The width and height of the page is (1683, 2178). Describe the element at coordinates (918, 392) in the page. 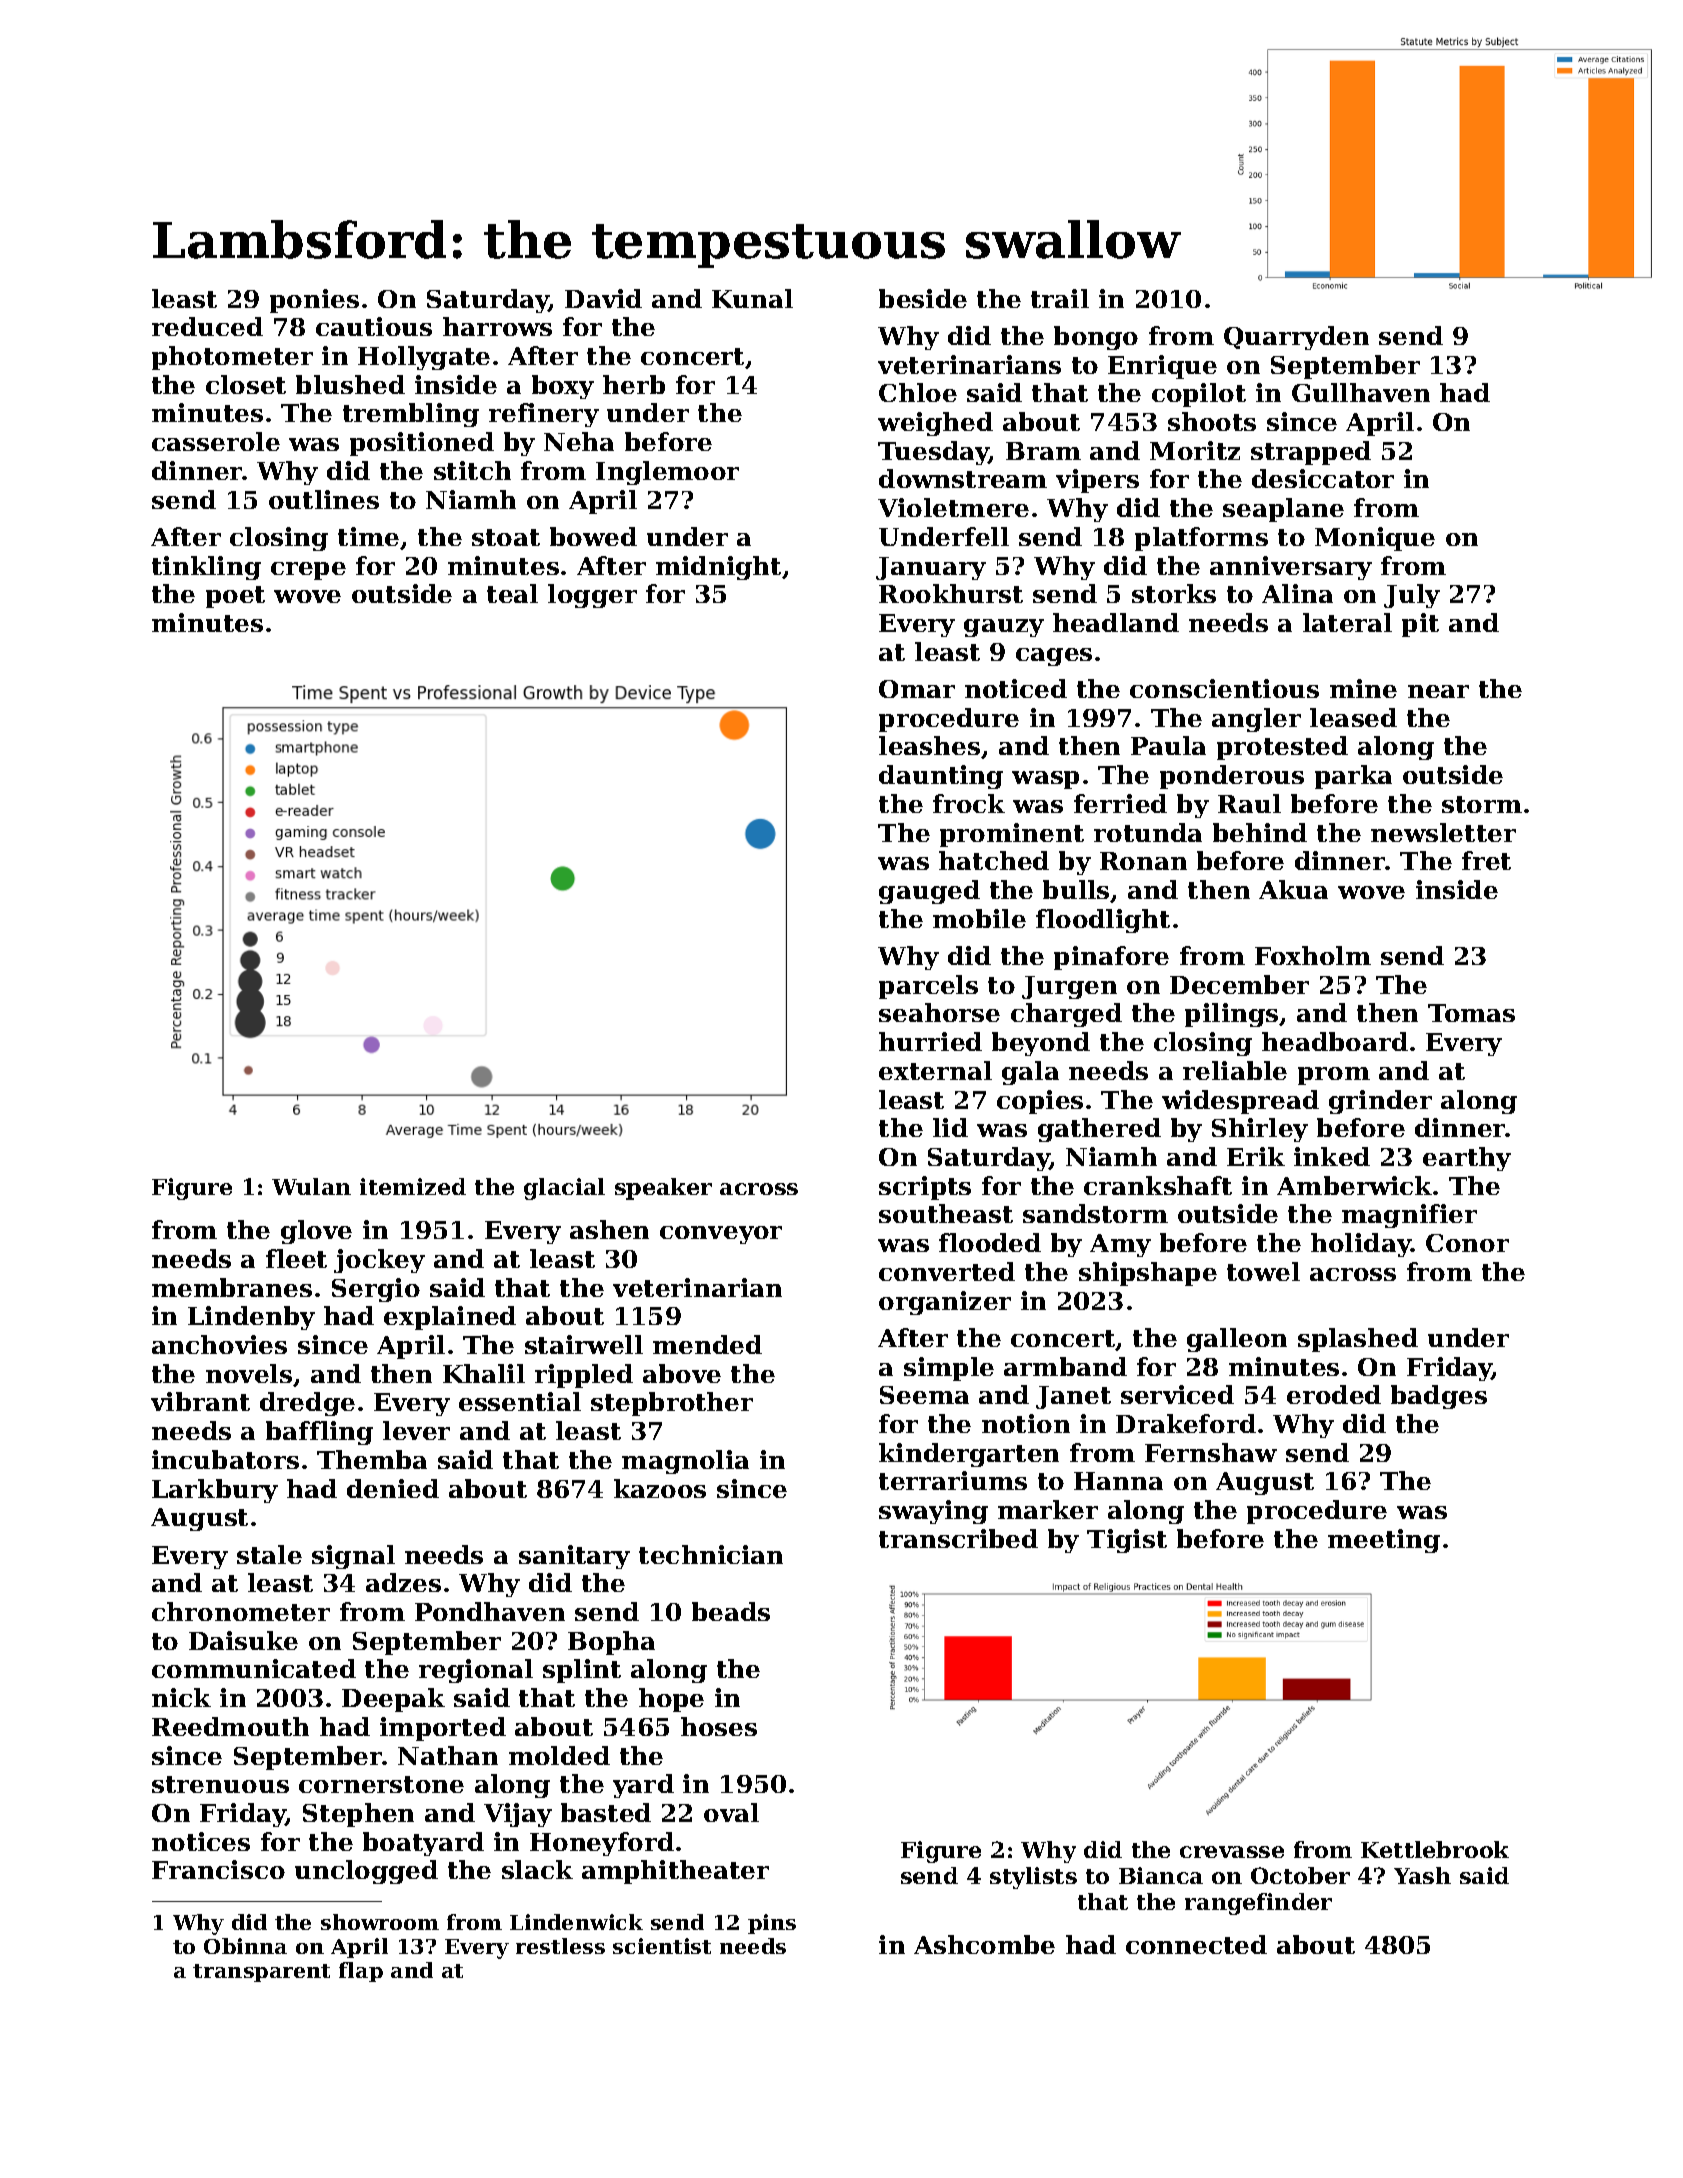

I see `Chloe` at that location.
